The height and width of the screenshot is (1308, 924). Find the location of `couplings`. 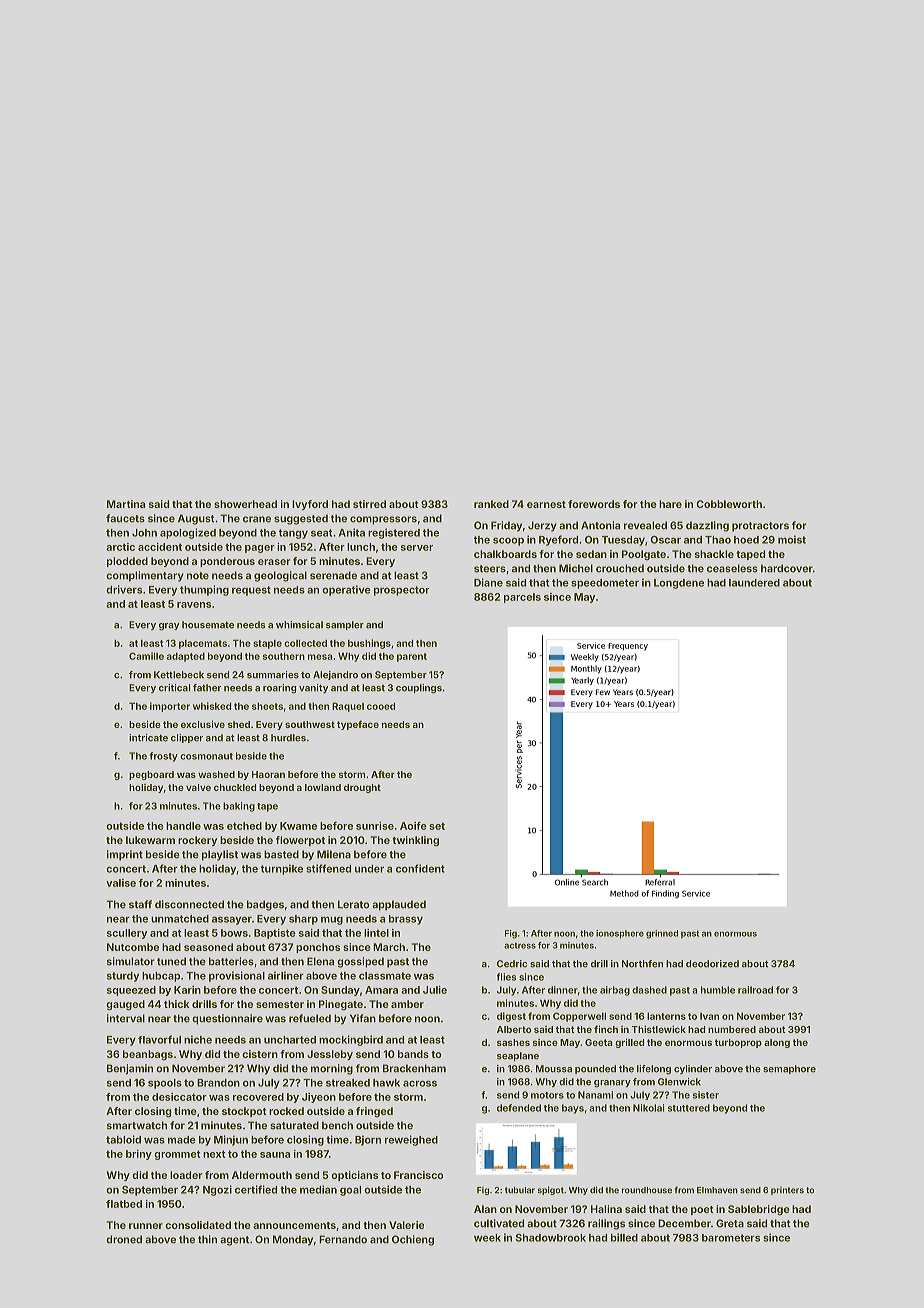

couplings is located at coordinates (419, 689).
